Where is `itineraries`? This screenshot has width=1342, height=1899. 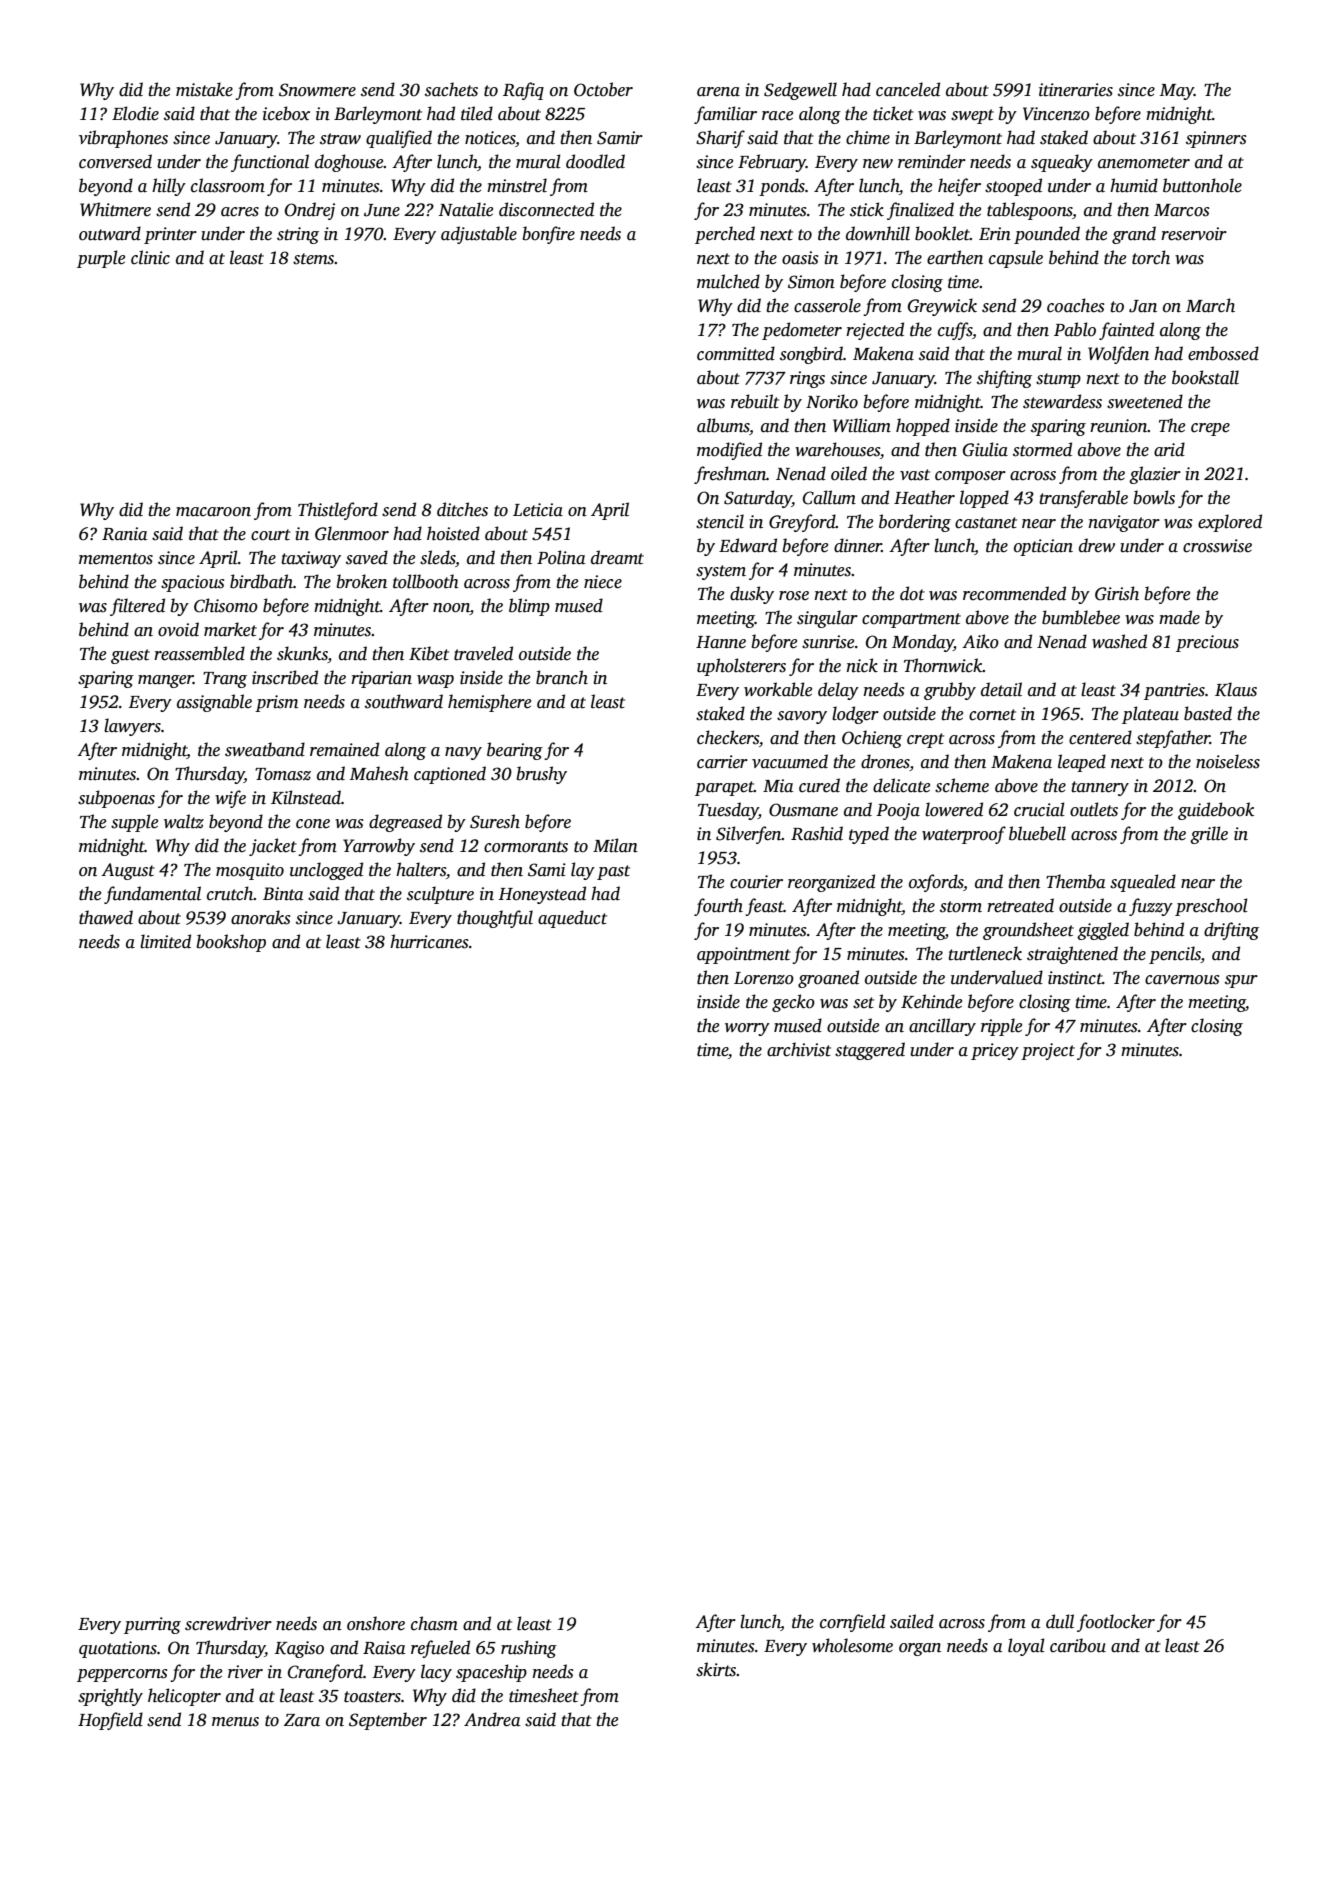
itineraries is located at coordinates (1076, 90).
